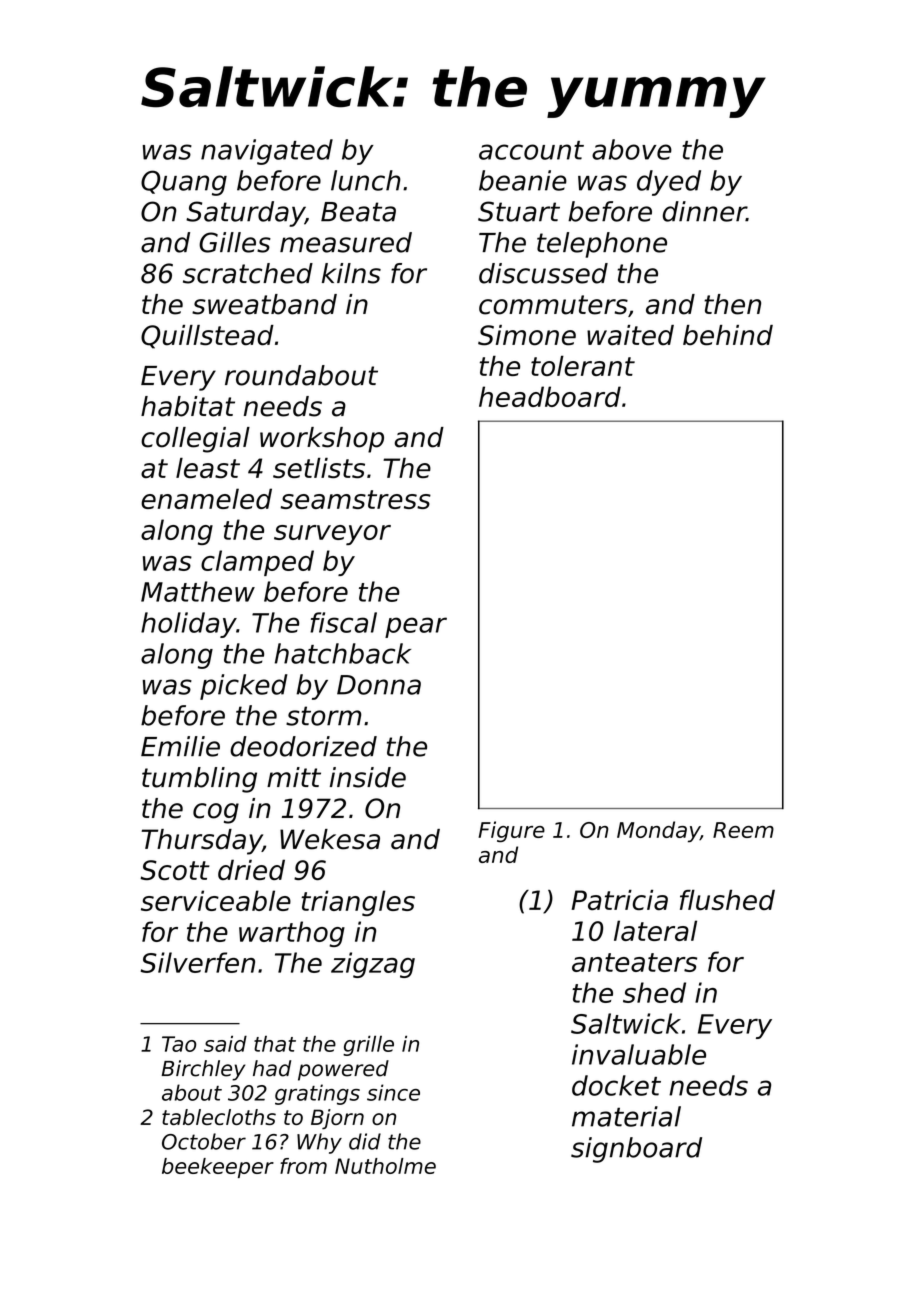 Image resolution: width=924 pixels, height=1311 pixels. I want to click on Figure, so click(511, 831).
